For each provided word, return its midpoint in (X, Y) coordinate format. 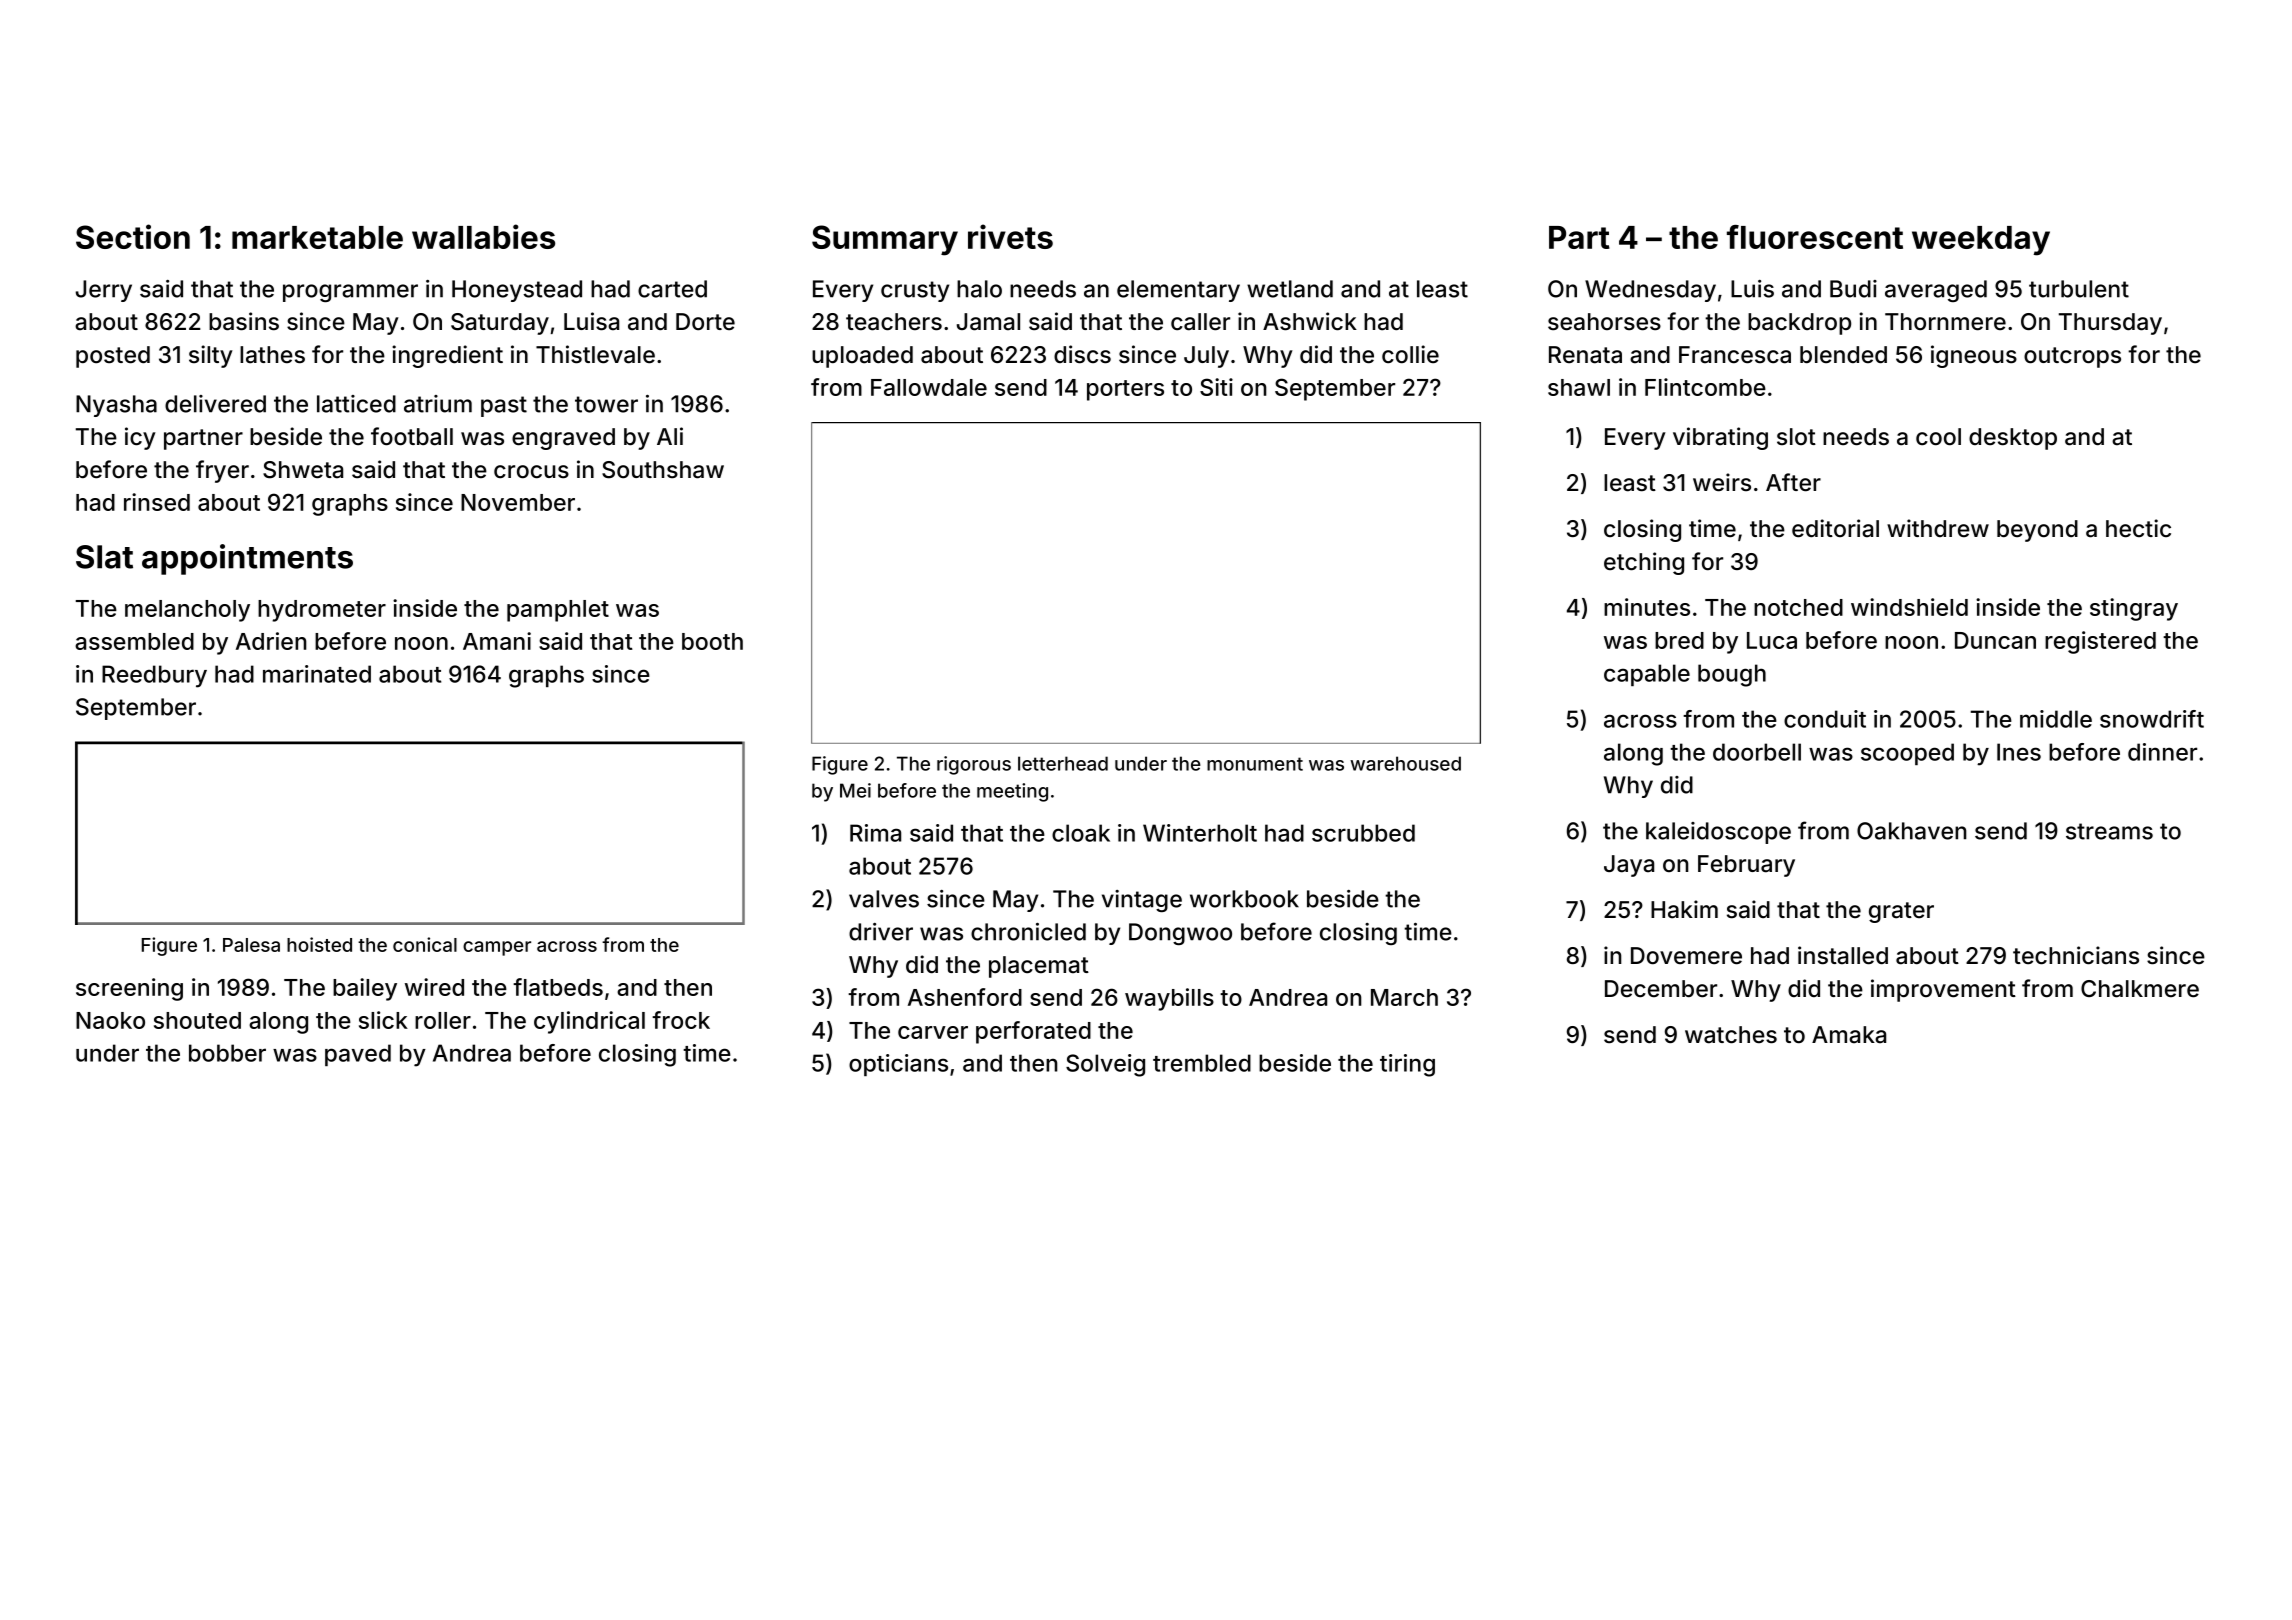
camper (497, 948)
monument (1255, 764)
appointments (247, 559)
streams (2109, 831)
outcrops (2072, 357)
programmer (350, 293)
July (1206, 357)
